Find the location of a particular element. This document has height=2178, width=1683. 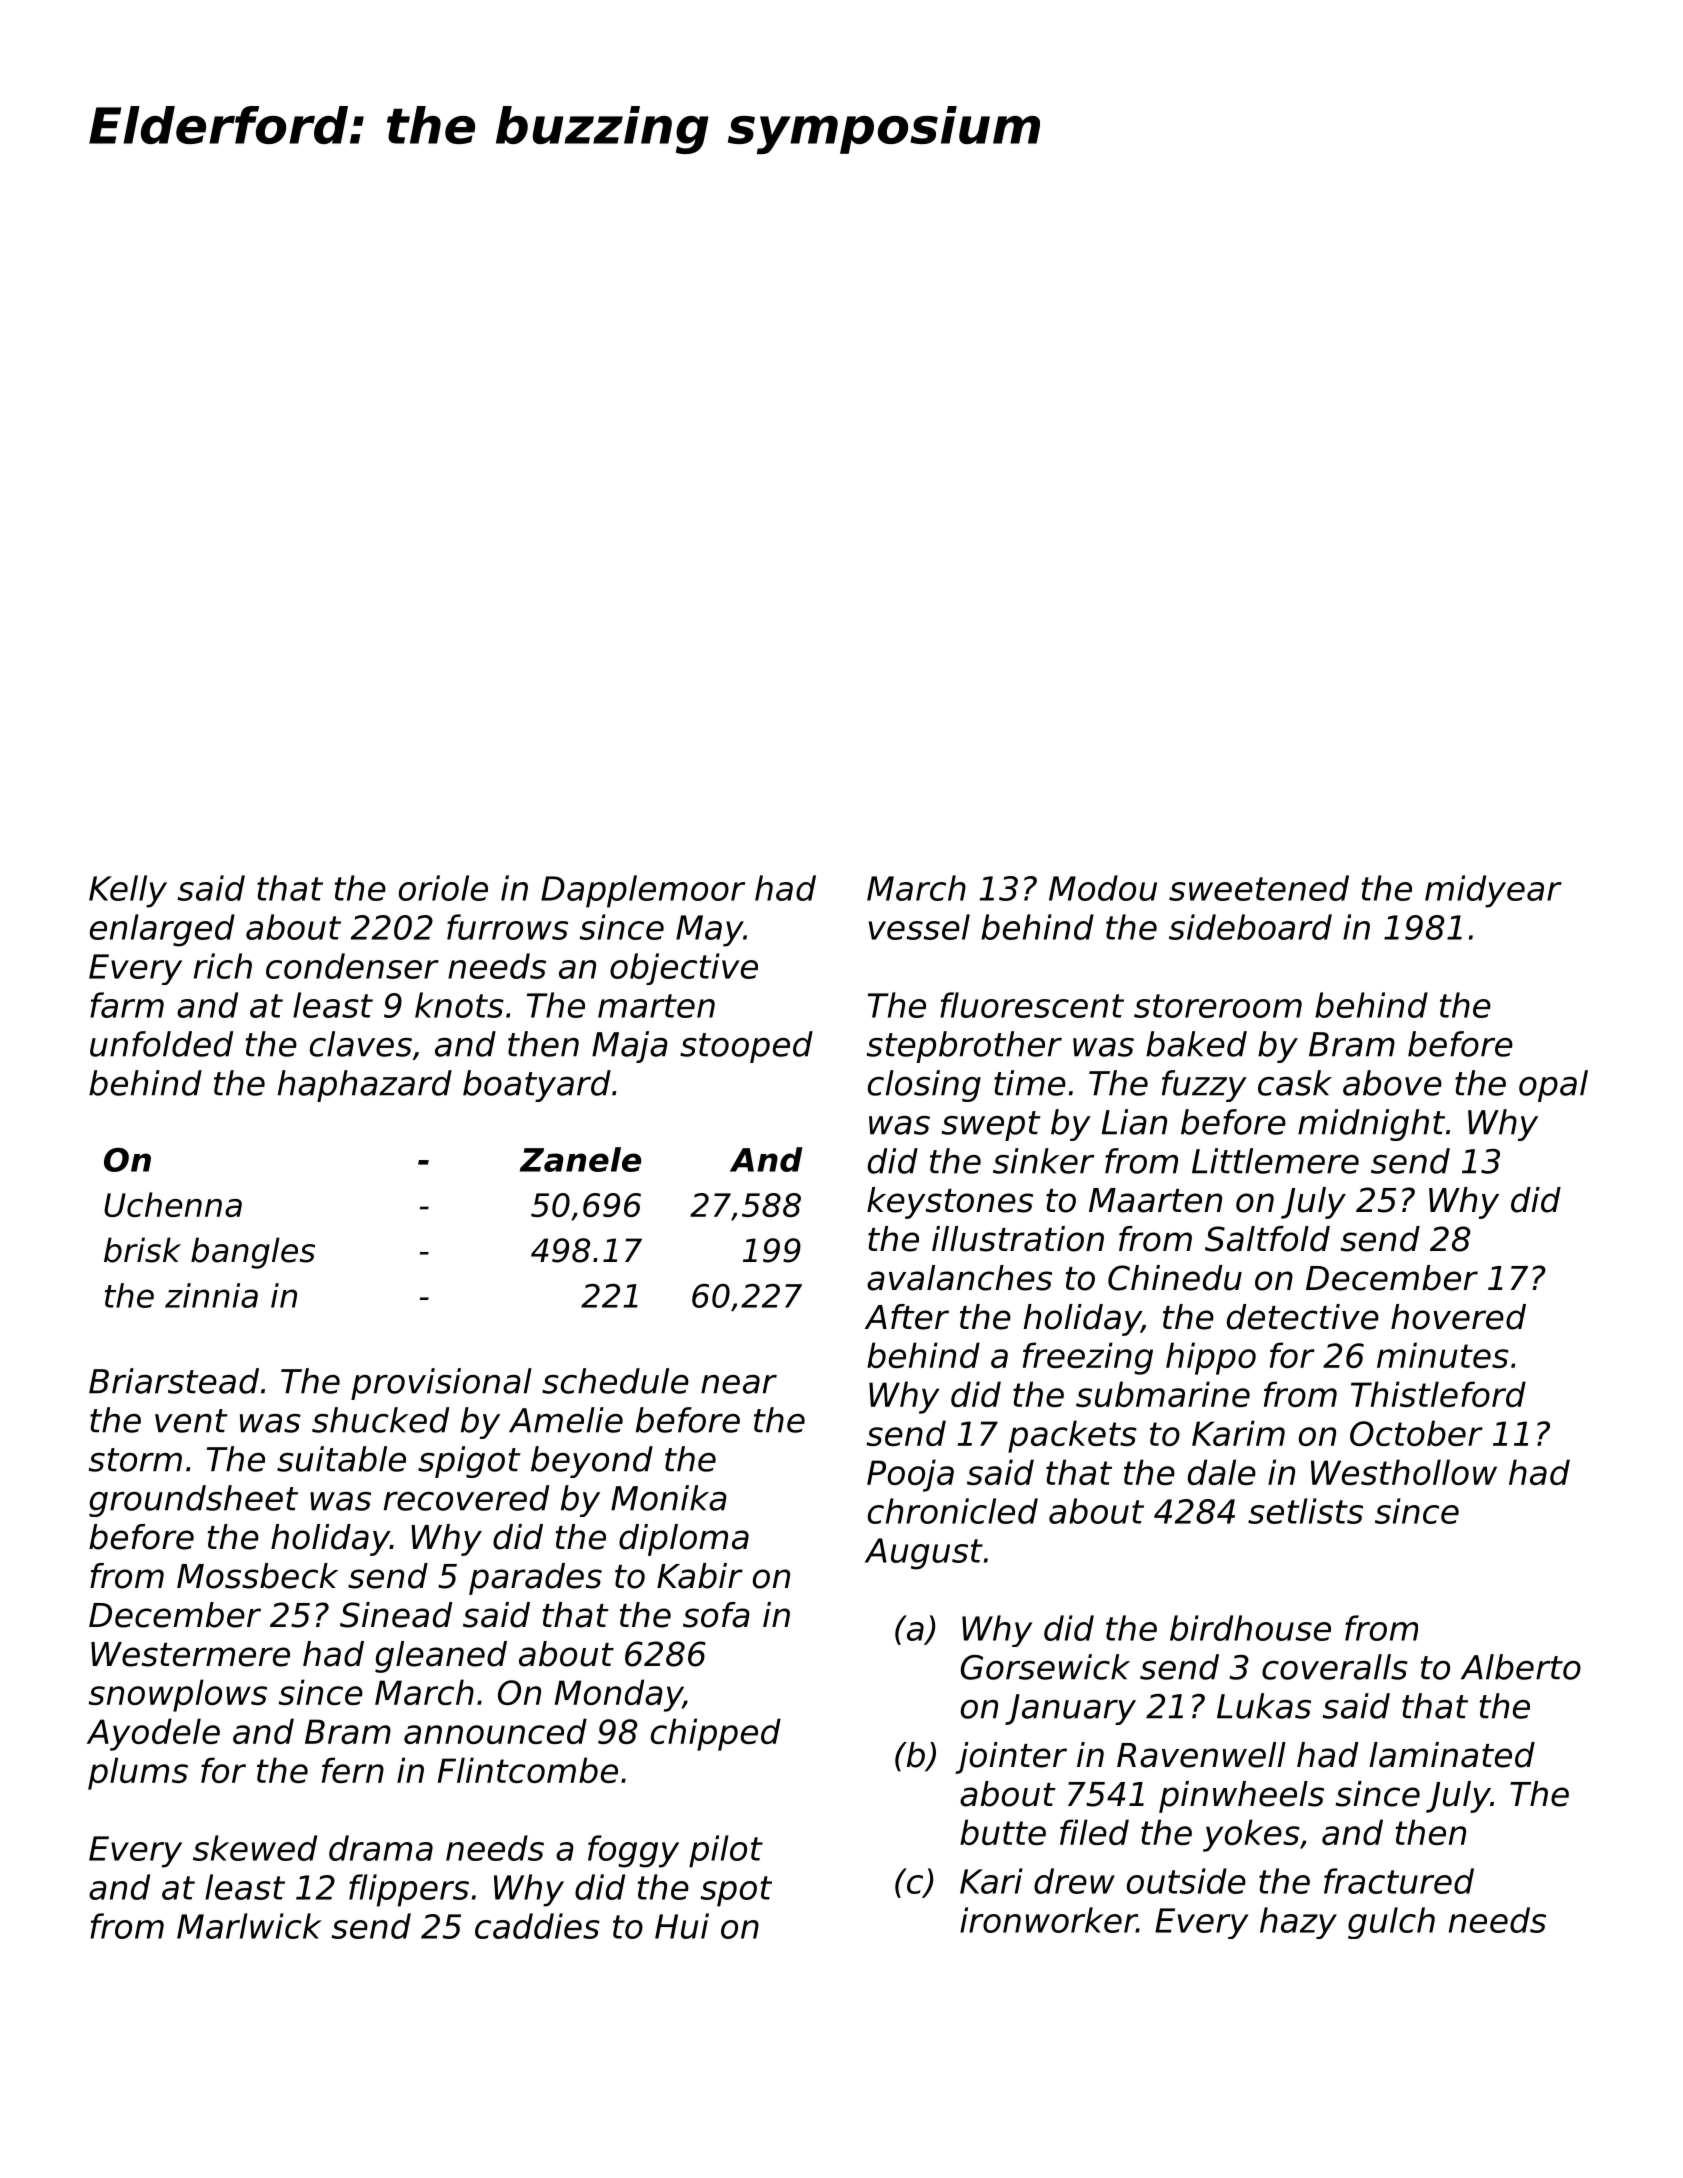

vessel is located at coordinates (919, 927).
